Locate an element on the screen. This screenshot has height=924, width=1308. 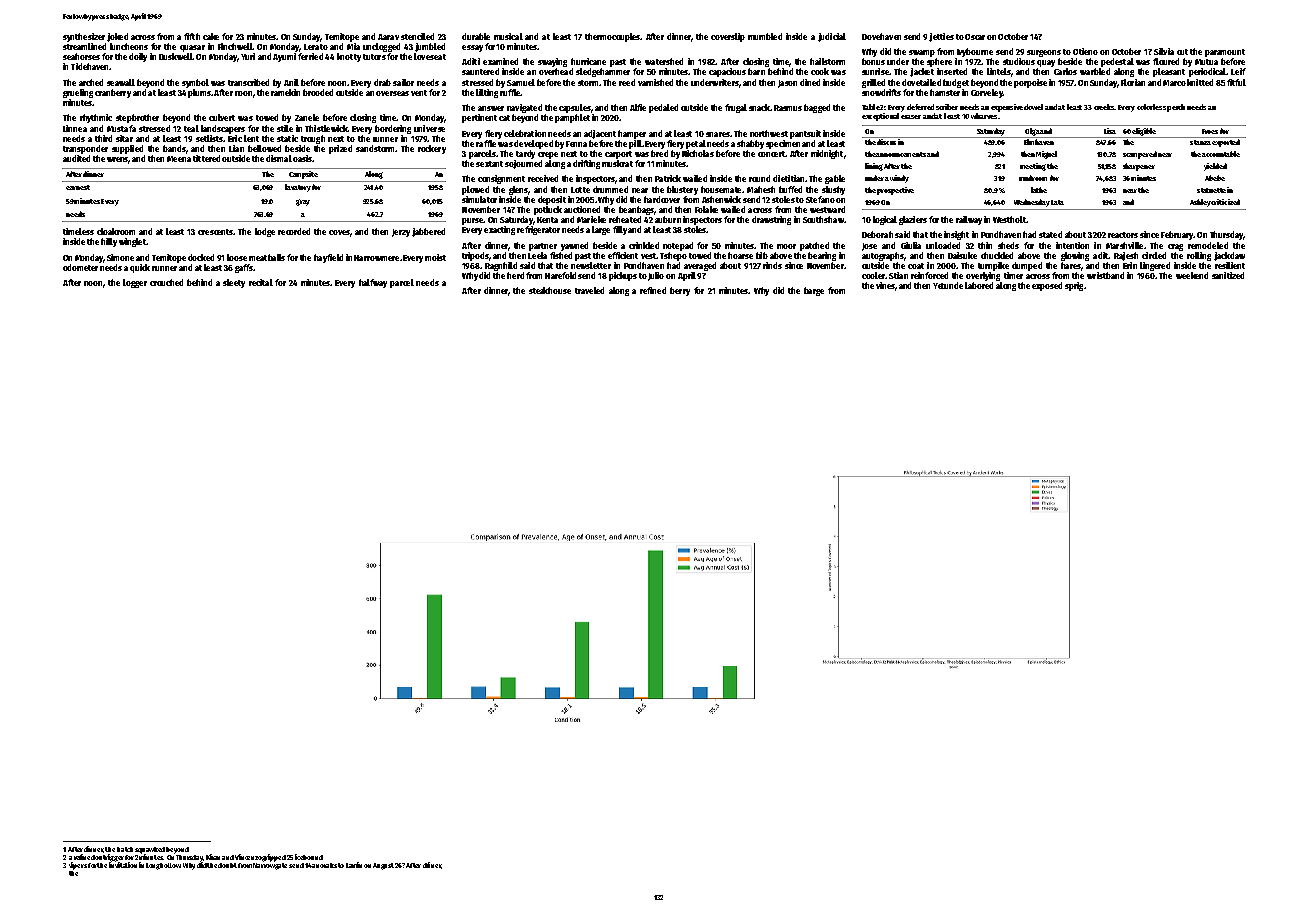
fifth is located at coordinates (192, 36).
